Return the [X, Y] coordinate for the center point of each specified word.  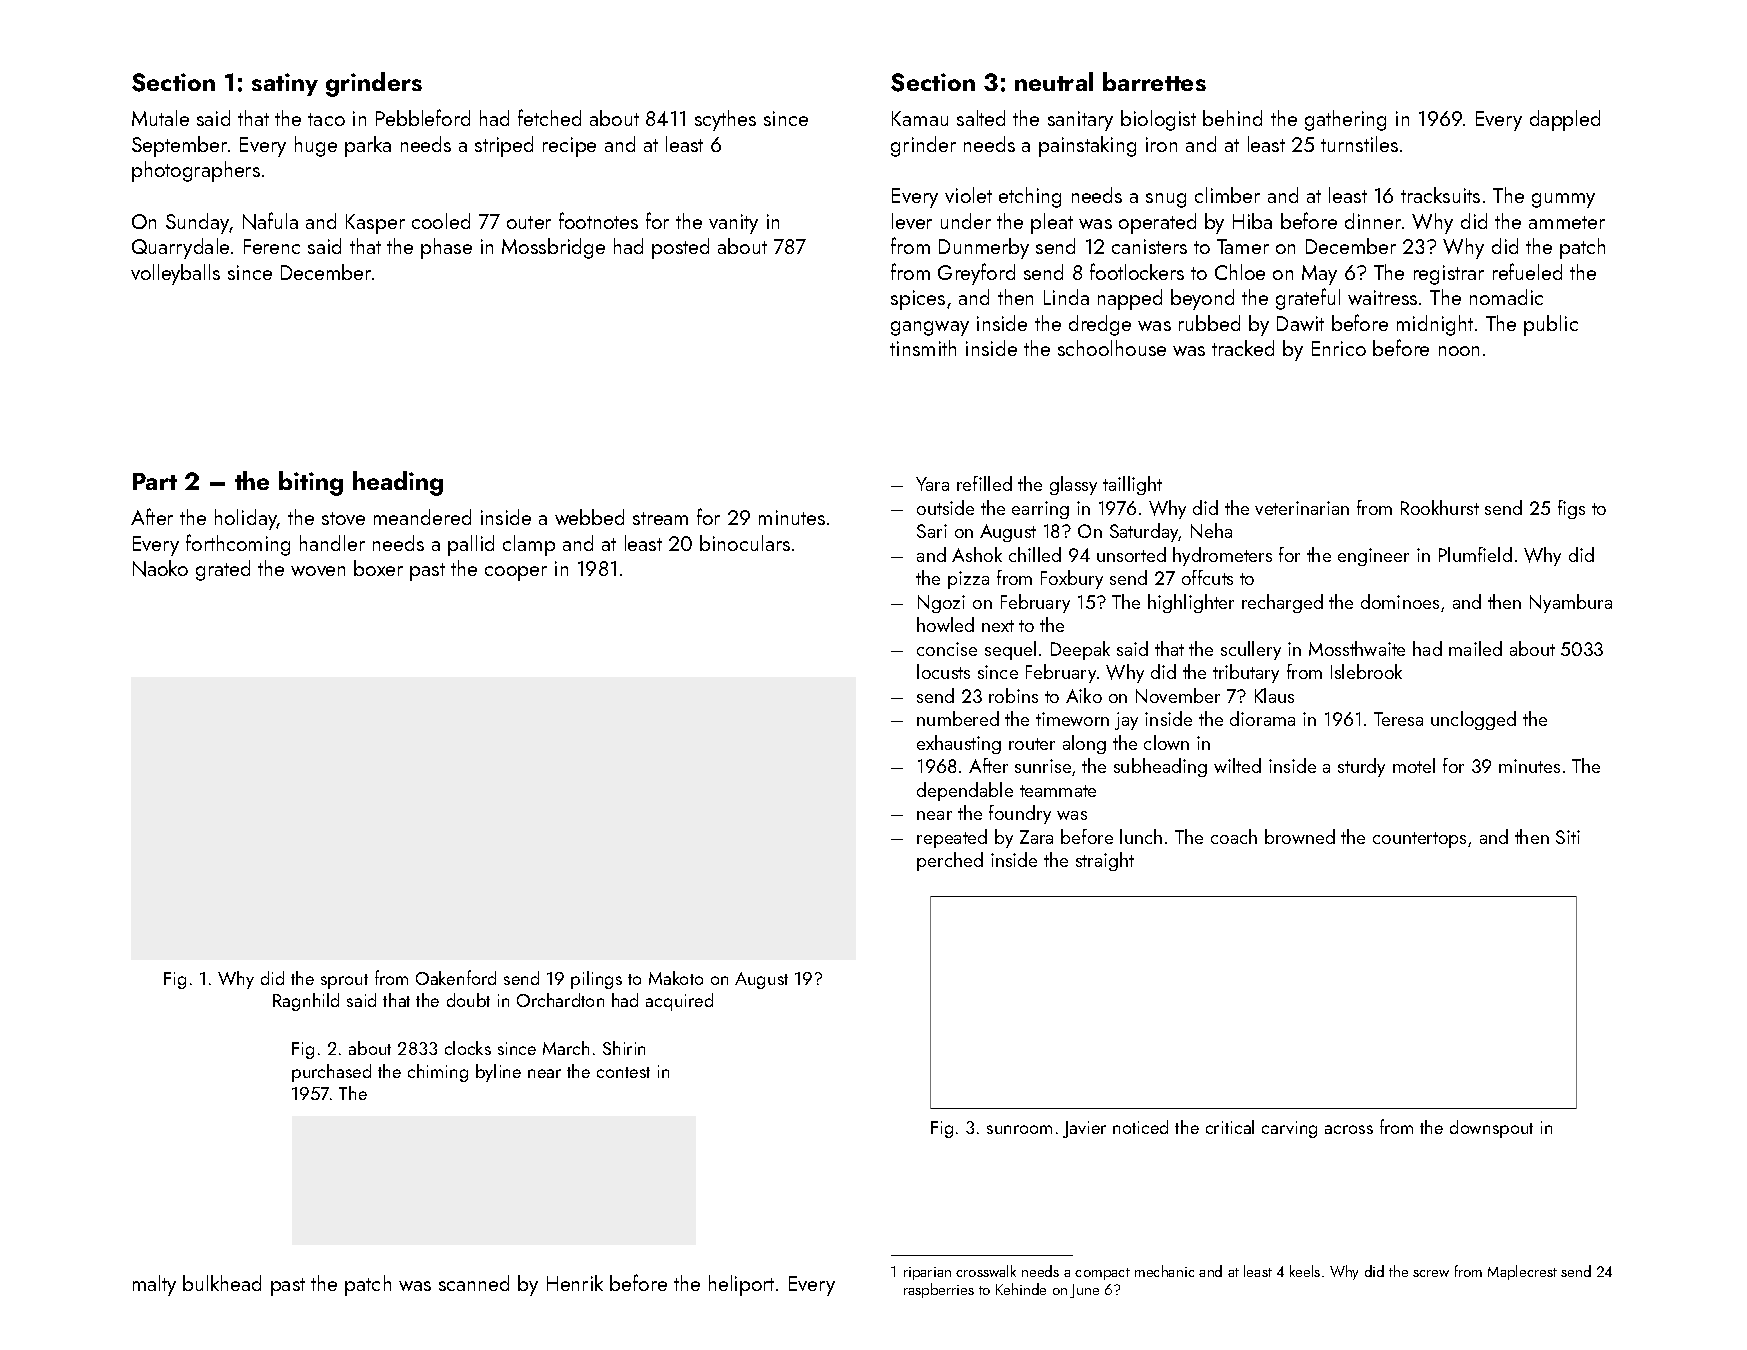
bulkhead [222, 1283]
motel [1414, 765]
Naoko [160, 568]
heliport [741, 1285]
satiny [285, 84]
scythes [725, 120]
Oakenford [456, 977]
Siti [1568, 837]
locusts [943, 671]
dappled [1565, 120]
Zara [1036, 837]
